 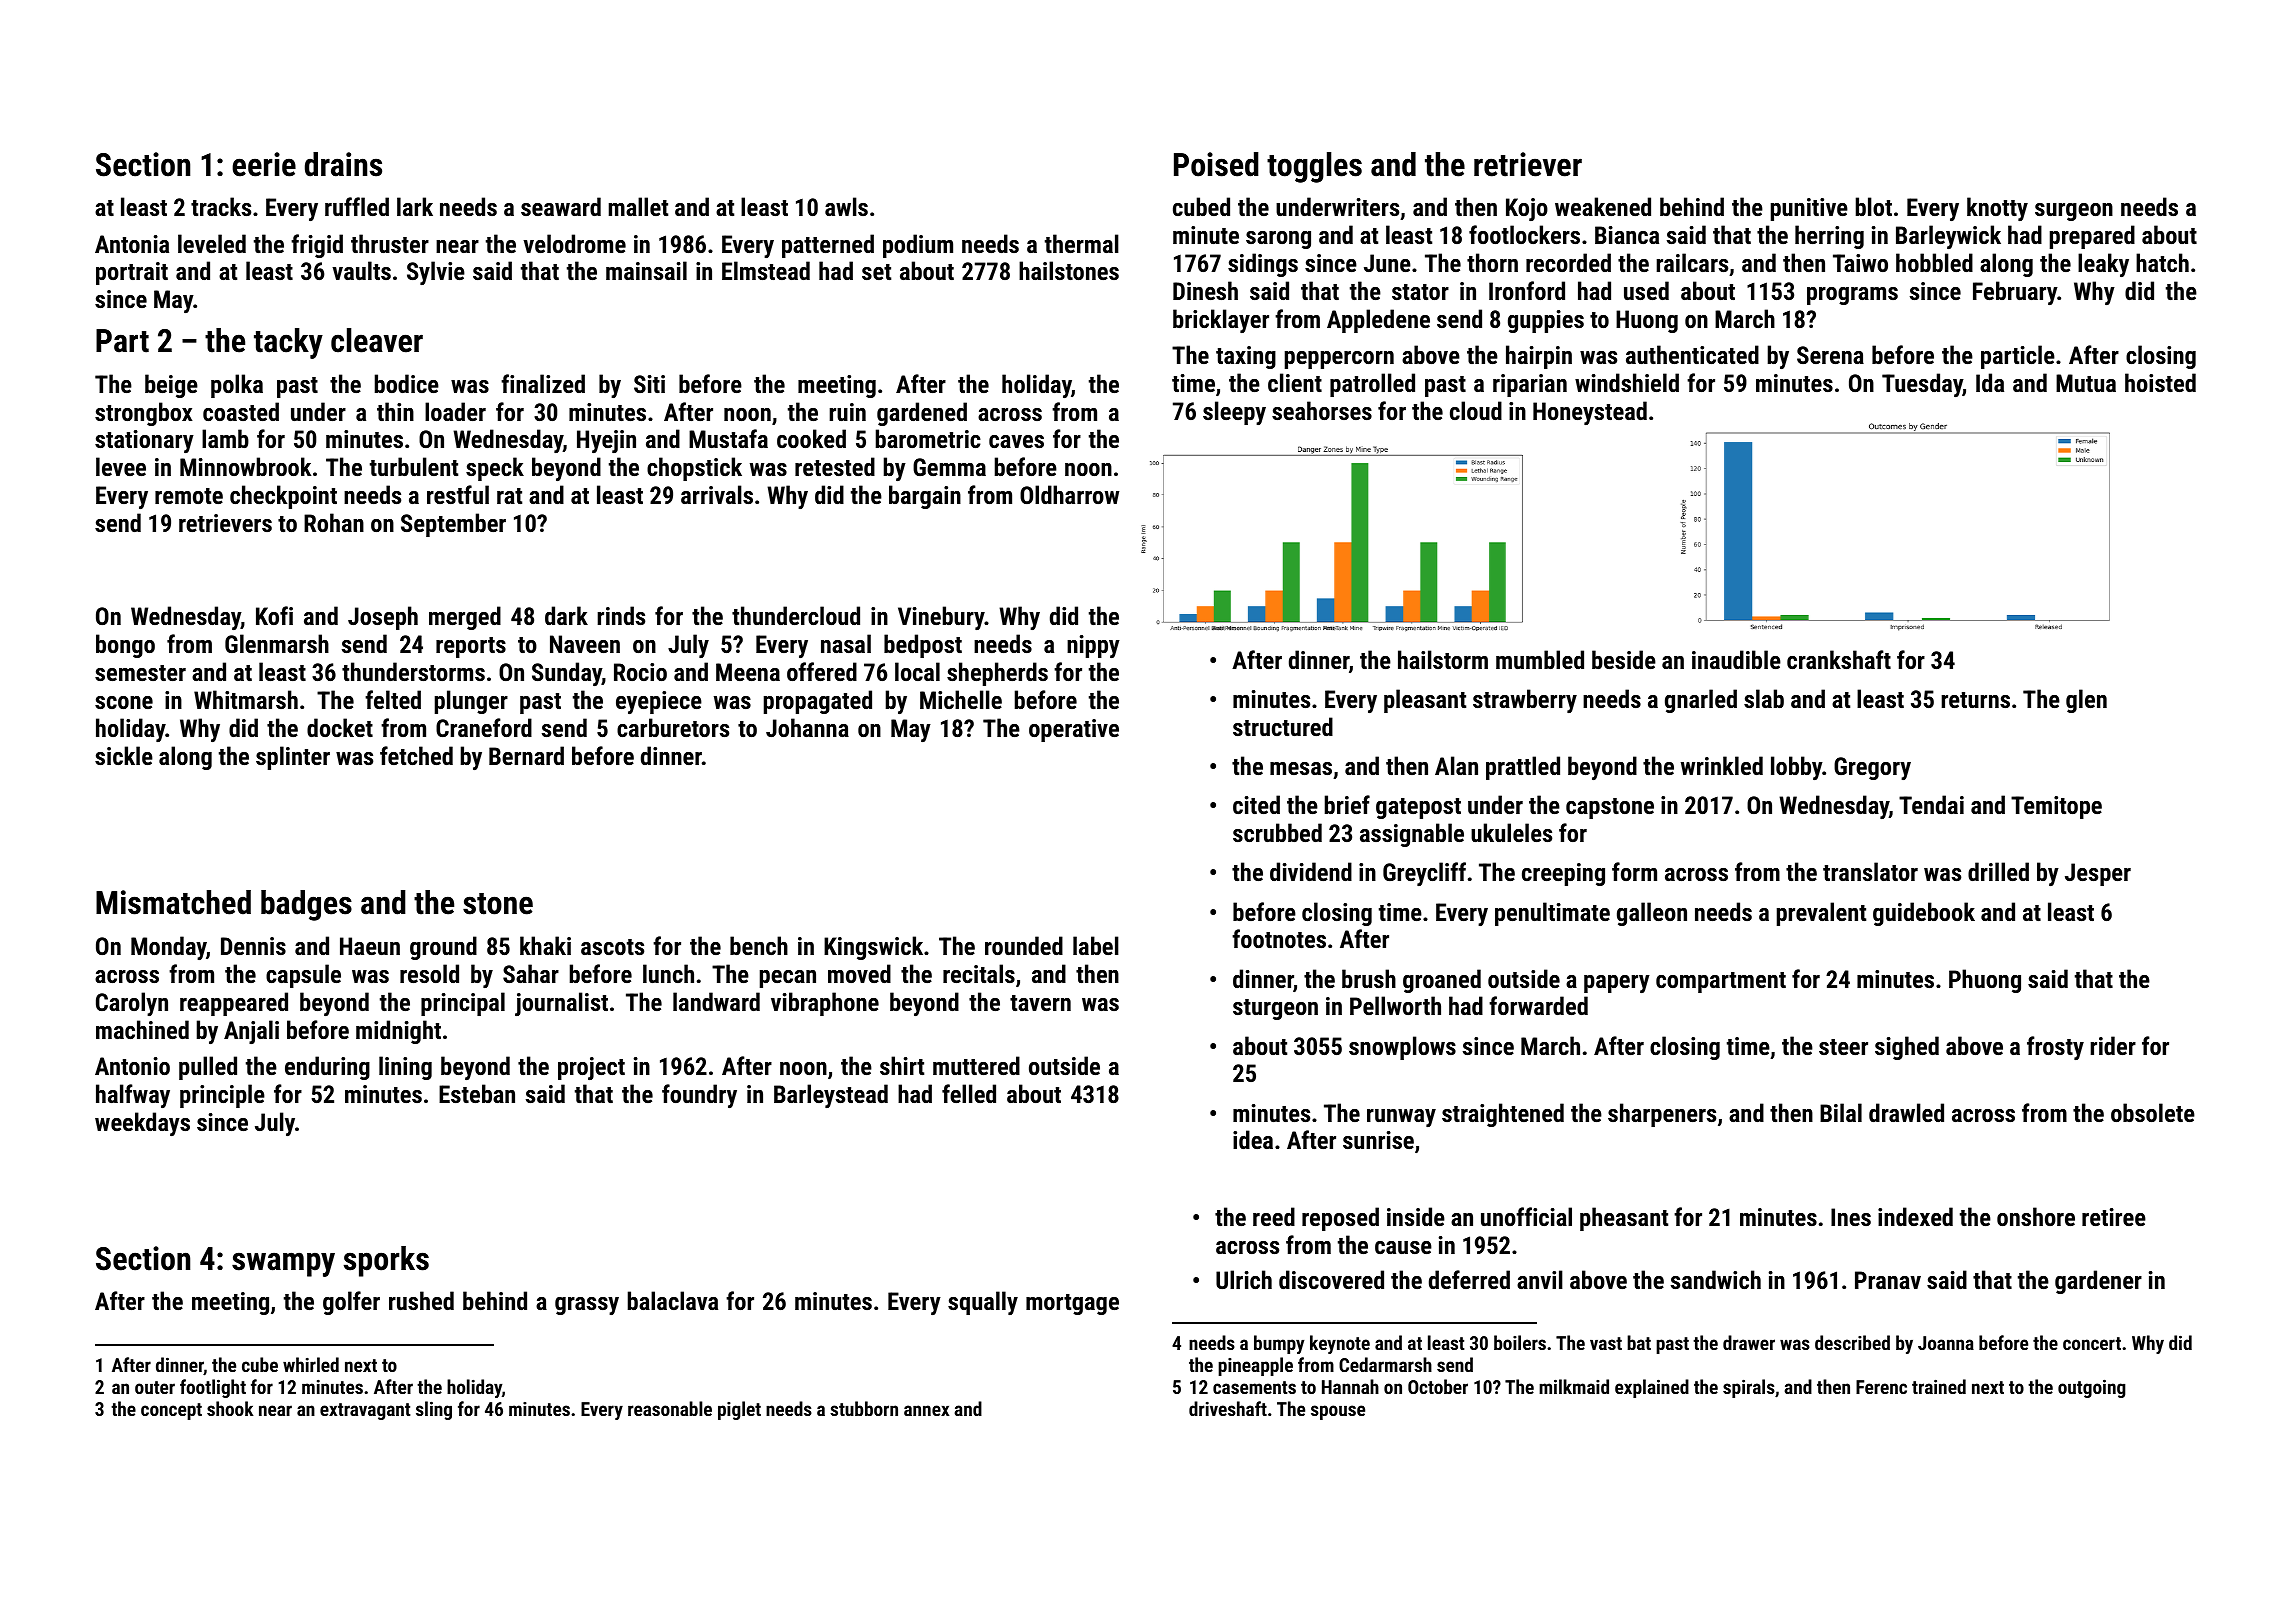 I want to click on Serena, so click(x=1830, y=355).
